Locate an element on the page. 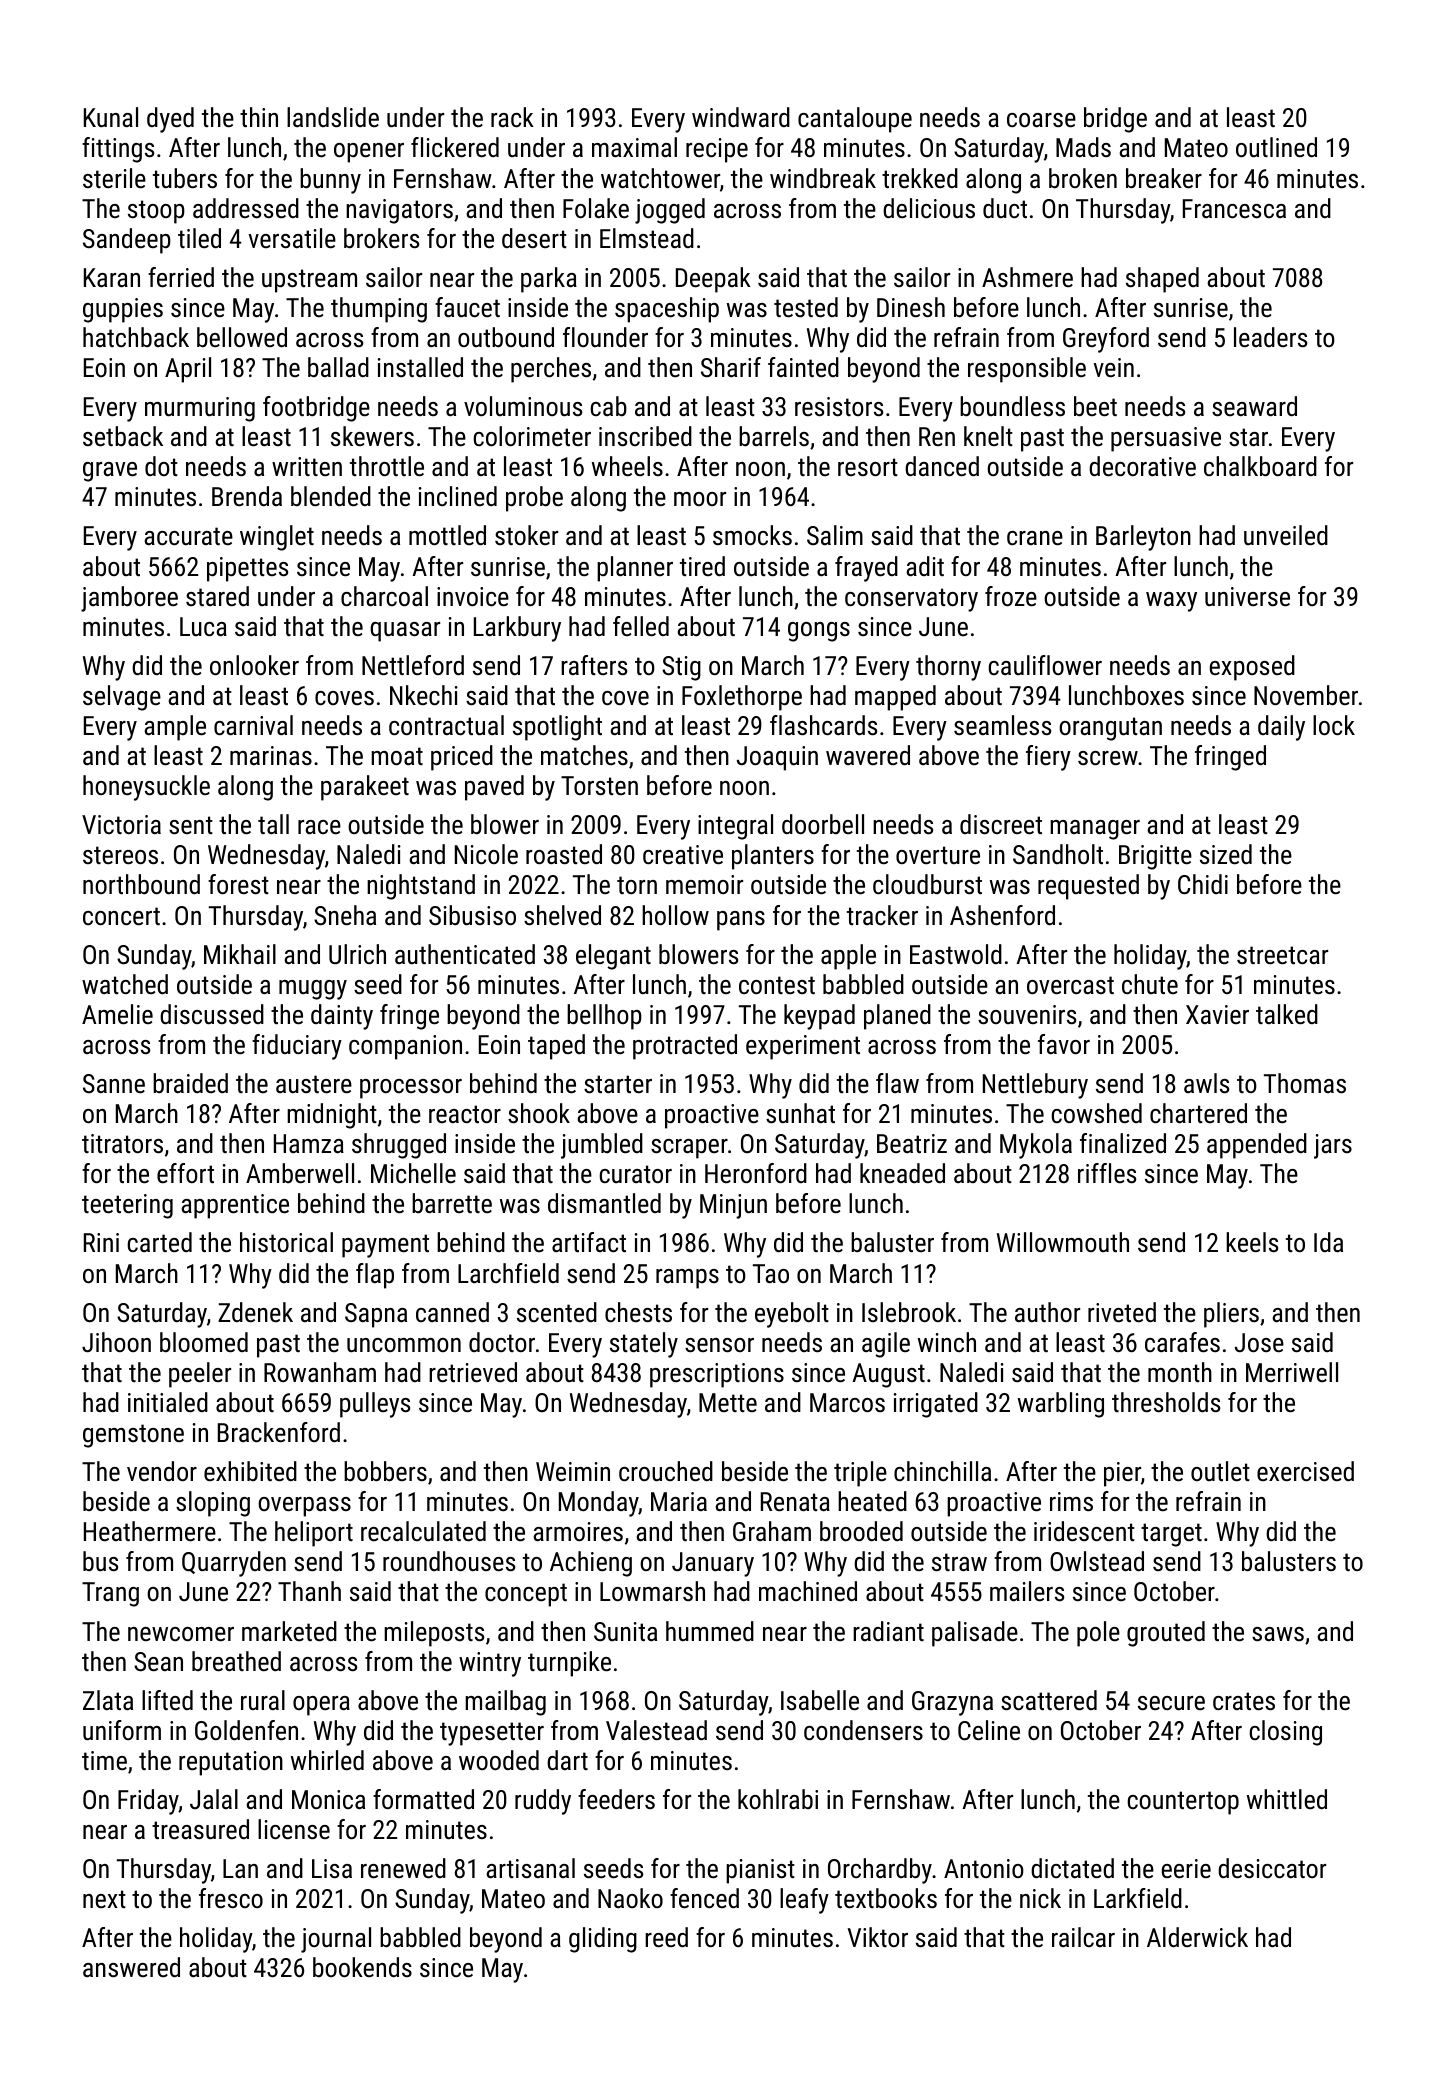 Image resolution: width=1450 pixels, height=2100 pixels. froze is located at coordinates (1011, 596).
